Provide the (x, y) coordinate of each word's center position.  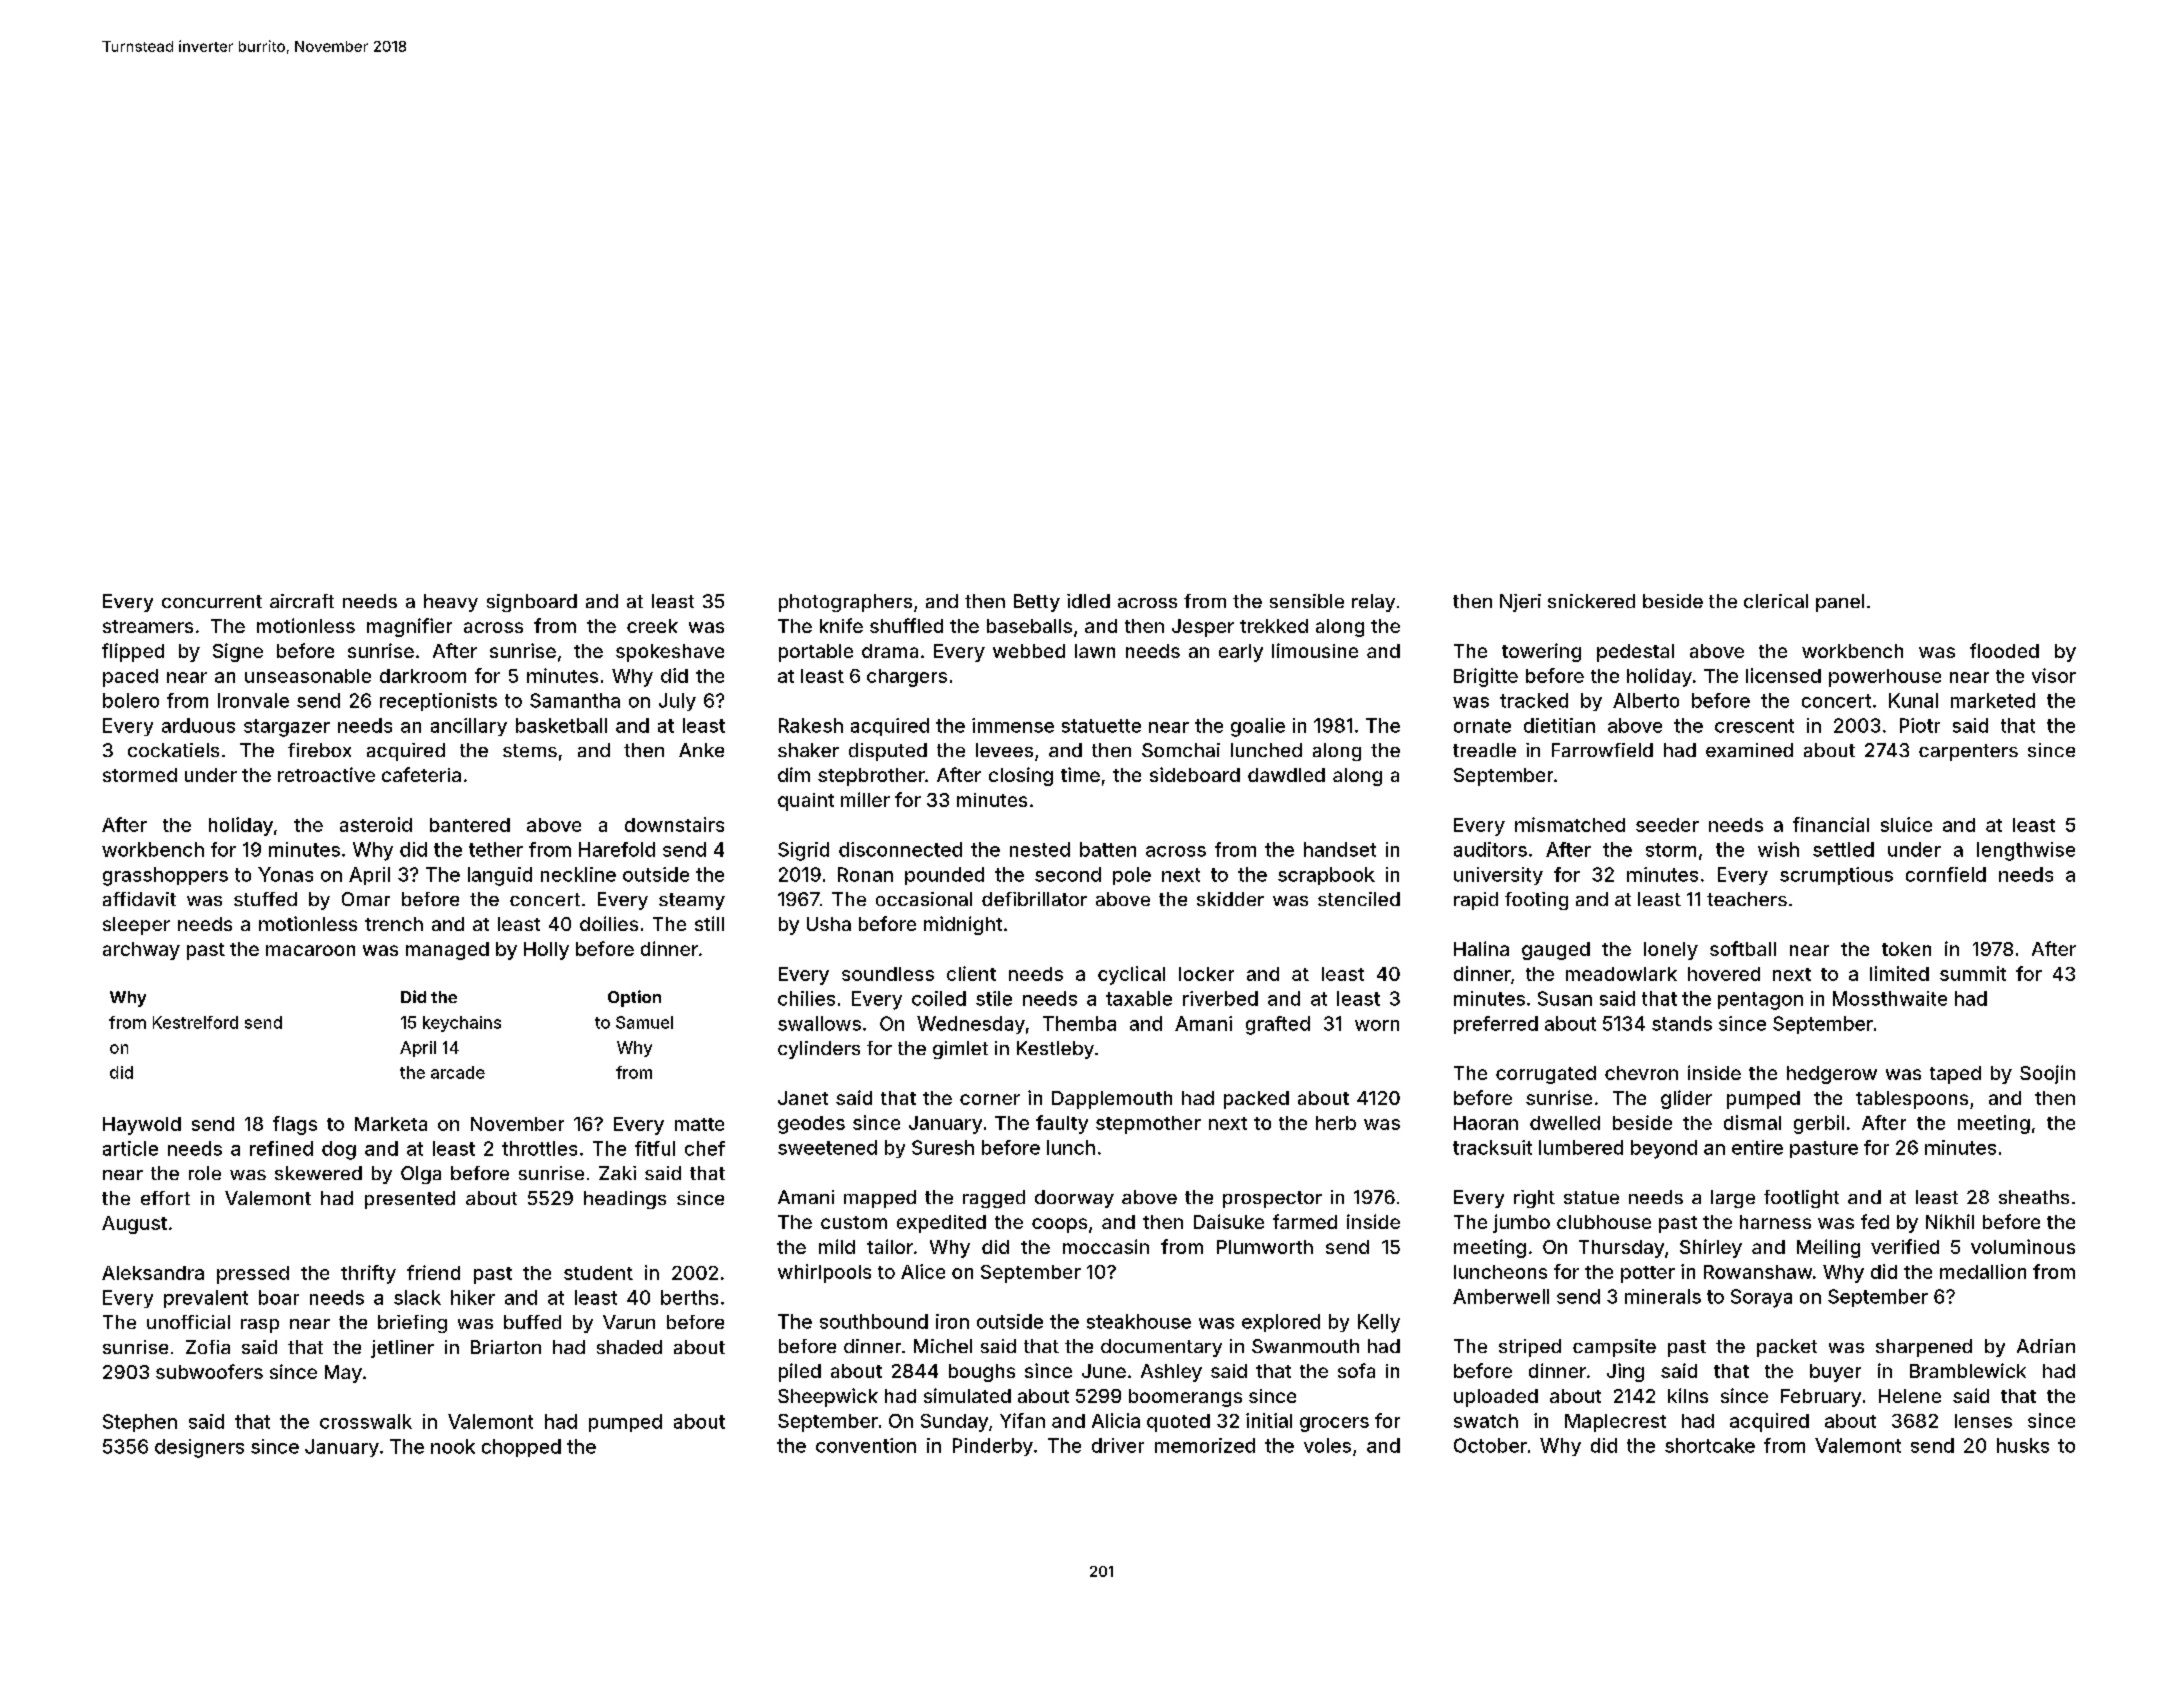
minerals (1663, 1296)
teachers (1747, 899)
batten (1108, 849)
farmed (1305, 1221)
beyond (1664, 1149)
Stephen (140, 1423)
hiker (473, 1297)
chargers (907, 678)
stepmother (1148, 1125)
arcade (458, 1072)
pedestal (1635, 653)
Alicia (1116, 1420)
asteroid (376, 824)
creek (652, 626)
